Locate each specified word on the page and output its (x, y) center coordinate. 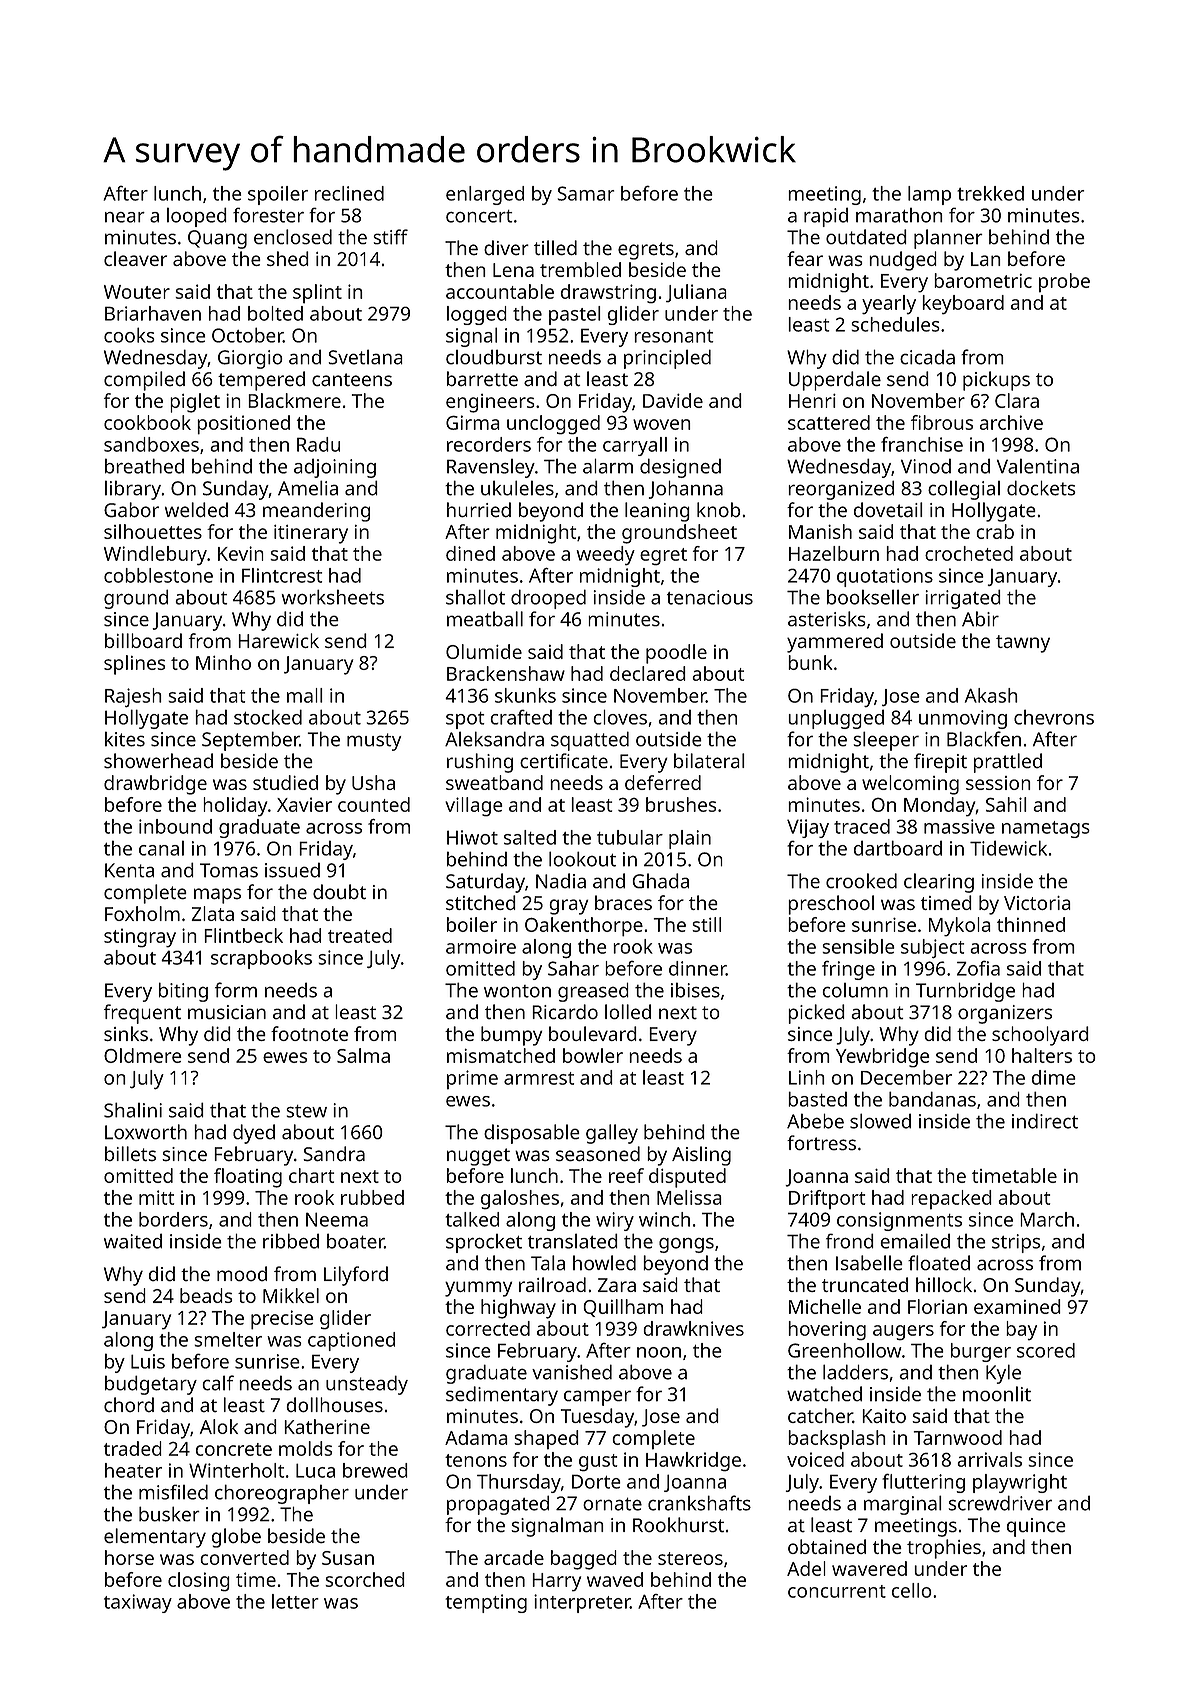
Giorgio (250, 359)
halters (1042, 1055)
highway (518, 1309)
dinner (697, 968)
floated (939, 1263)
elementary (155, 1538)
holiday (235, 807)
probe (1064, 283)
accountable (500, 291)
